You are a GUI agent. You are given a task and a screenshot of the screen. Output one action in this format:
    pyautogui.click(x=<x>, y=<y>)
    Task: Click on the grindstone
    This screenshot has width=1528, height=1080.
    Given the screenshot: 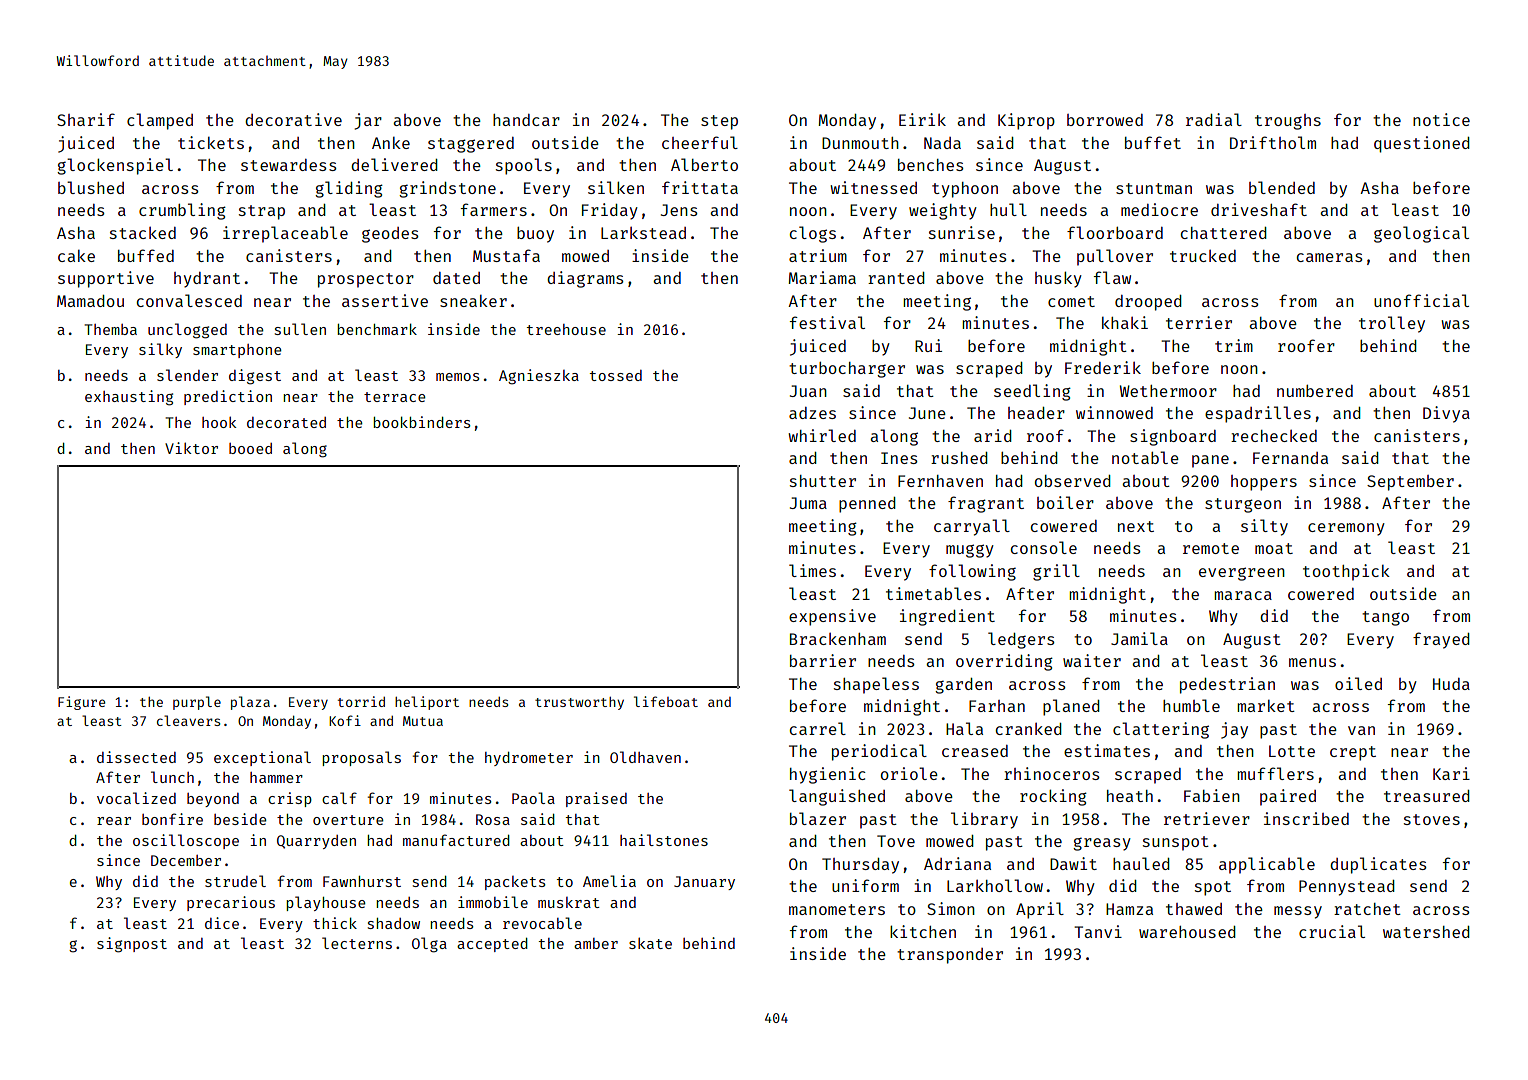 What is the action you would take?
    pyautogui.click(x=447, y=189)
